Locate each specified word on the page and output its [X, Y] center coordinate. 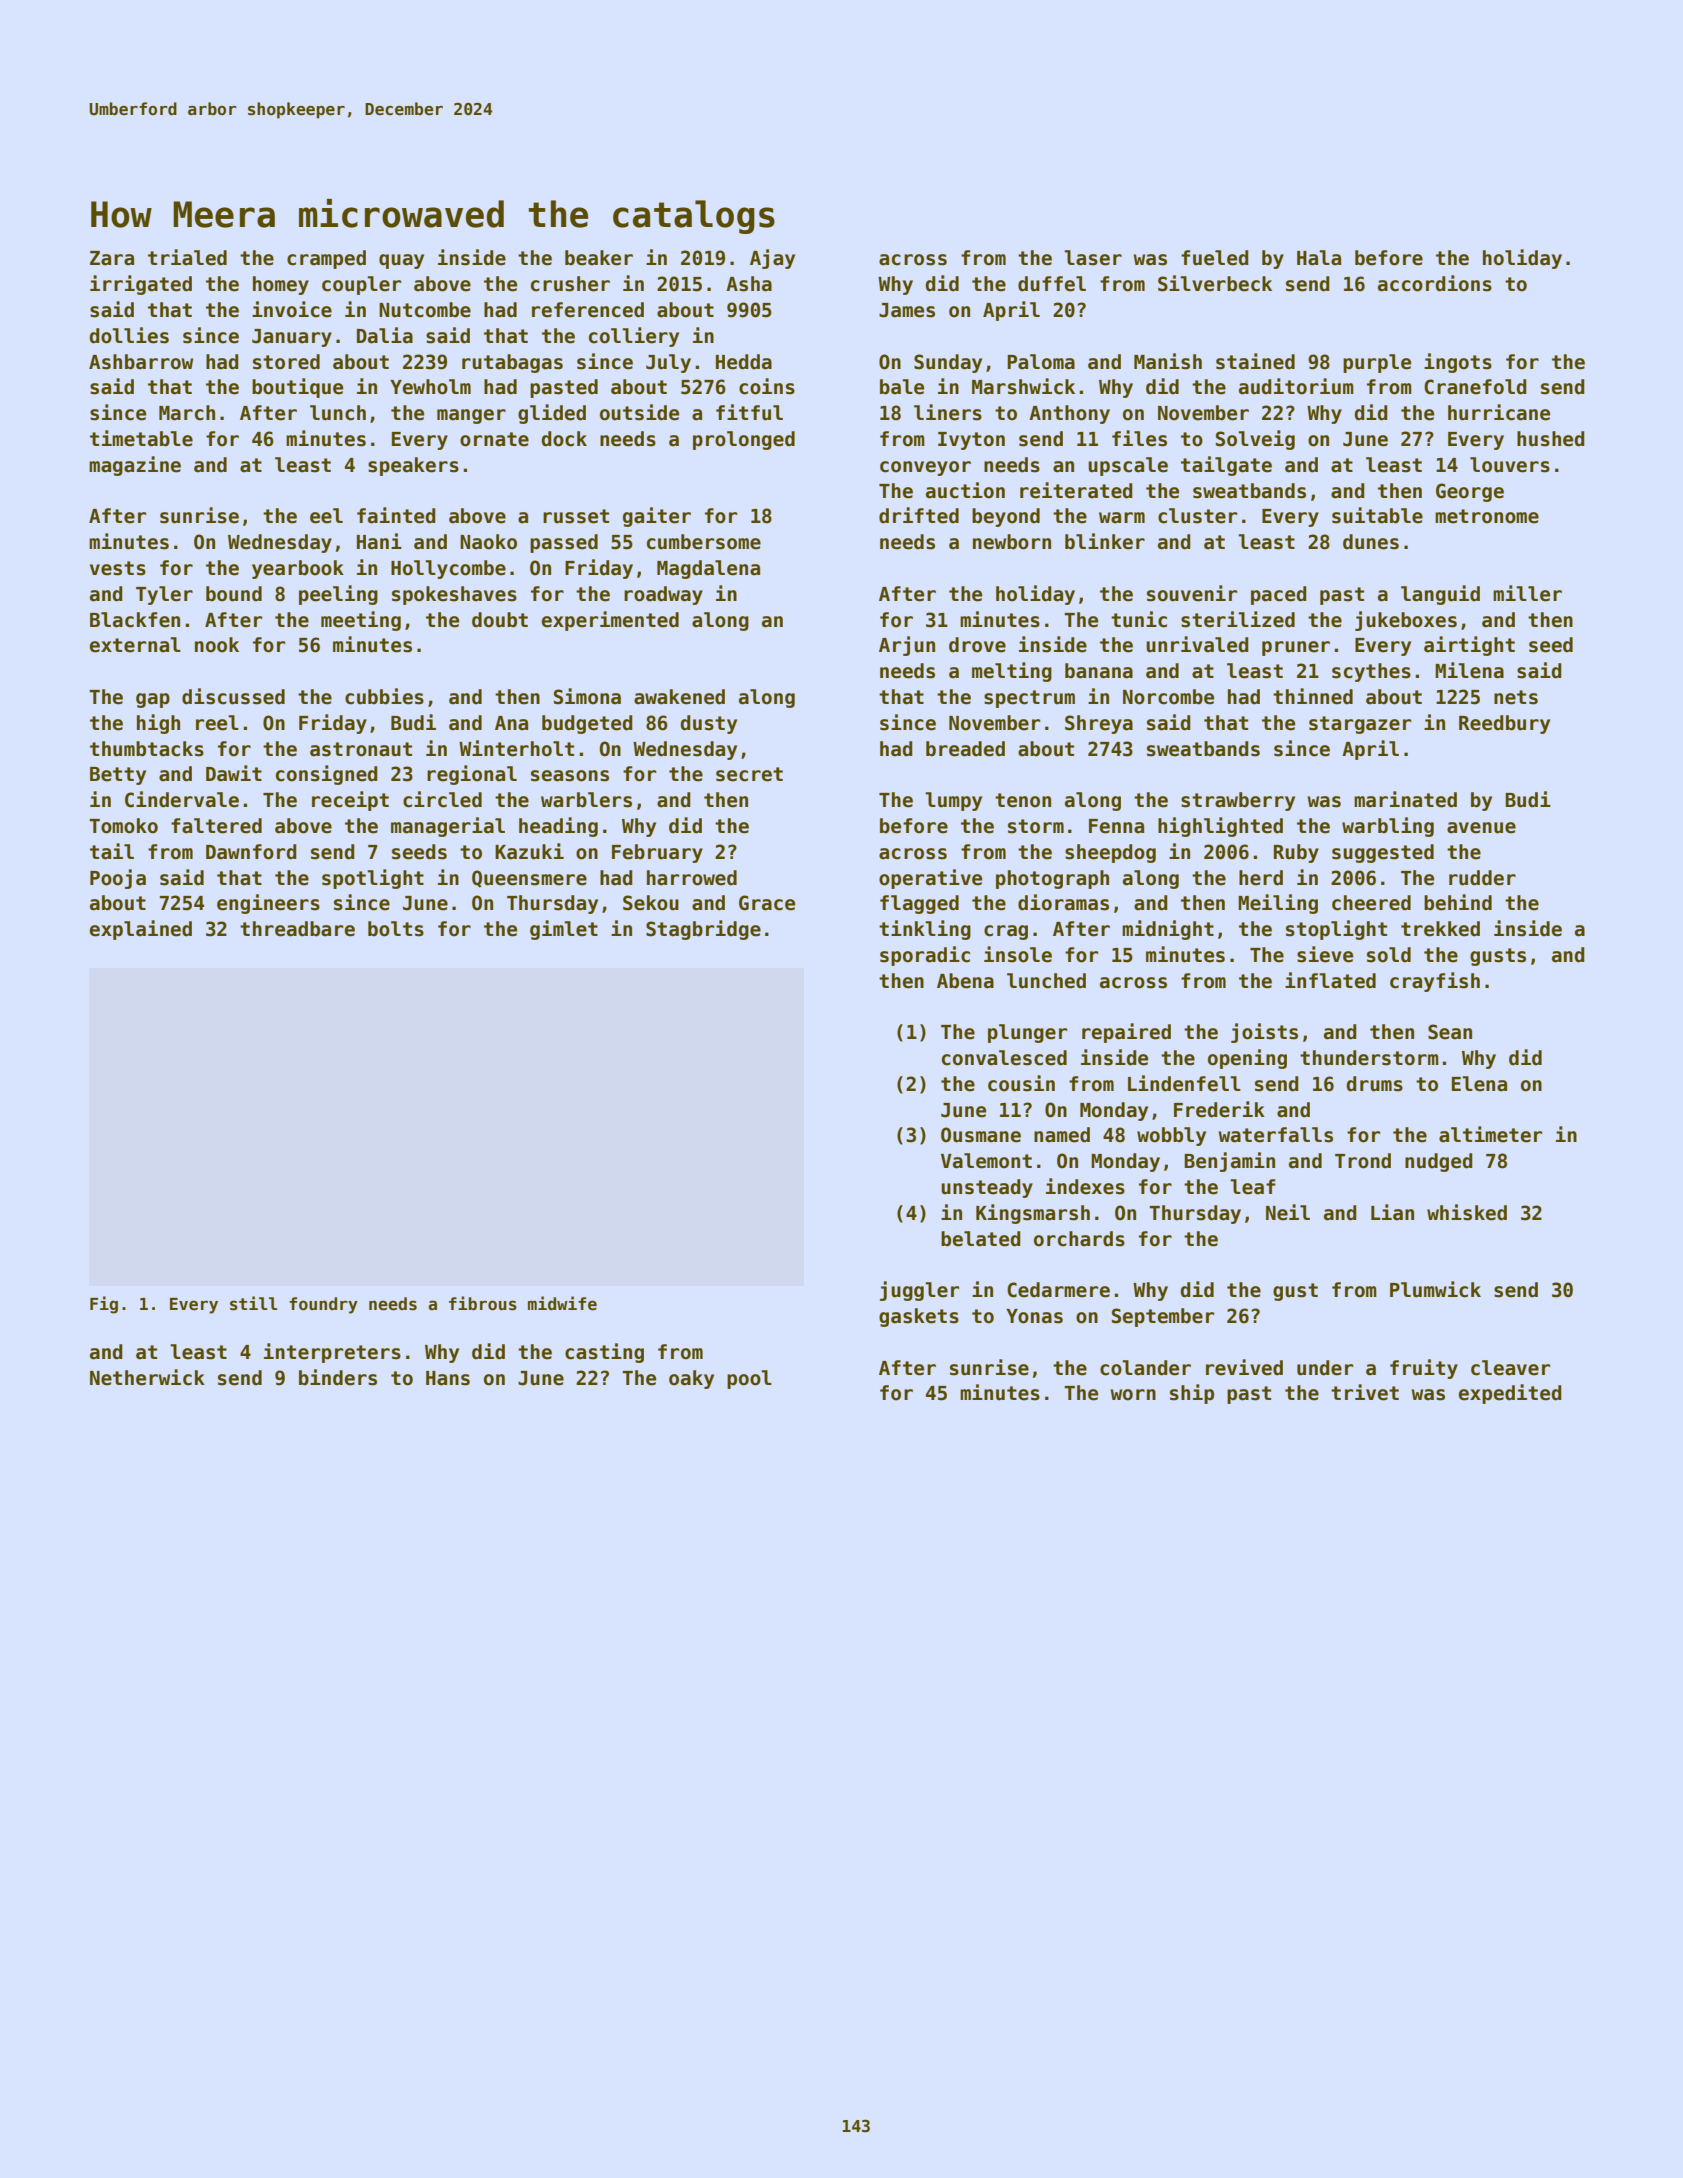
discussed [233, 696]
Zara [112, 258]
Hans [448, 1378]
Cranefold [1475, 387]
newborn [1012, 542]
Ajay [772, 259]
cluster [1198, 516]
